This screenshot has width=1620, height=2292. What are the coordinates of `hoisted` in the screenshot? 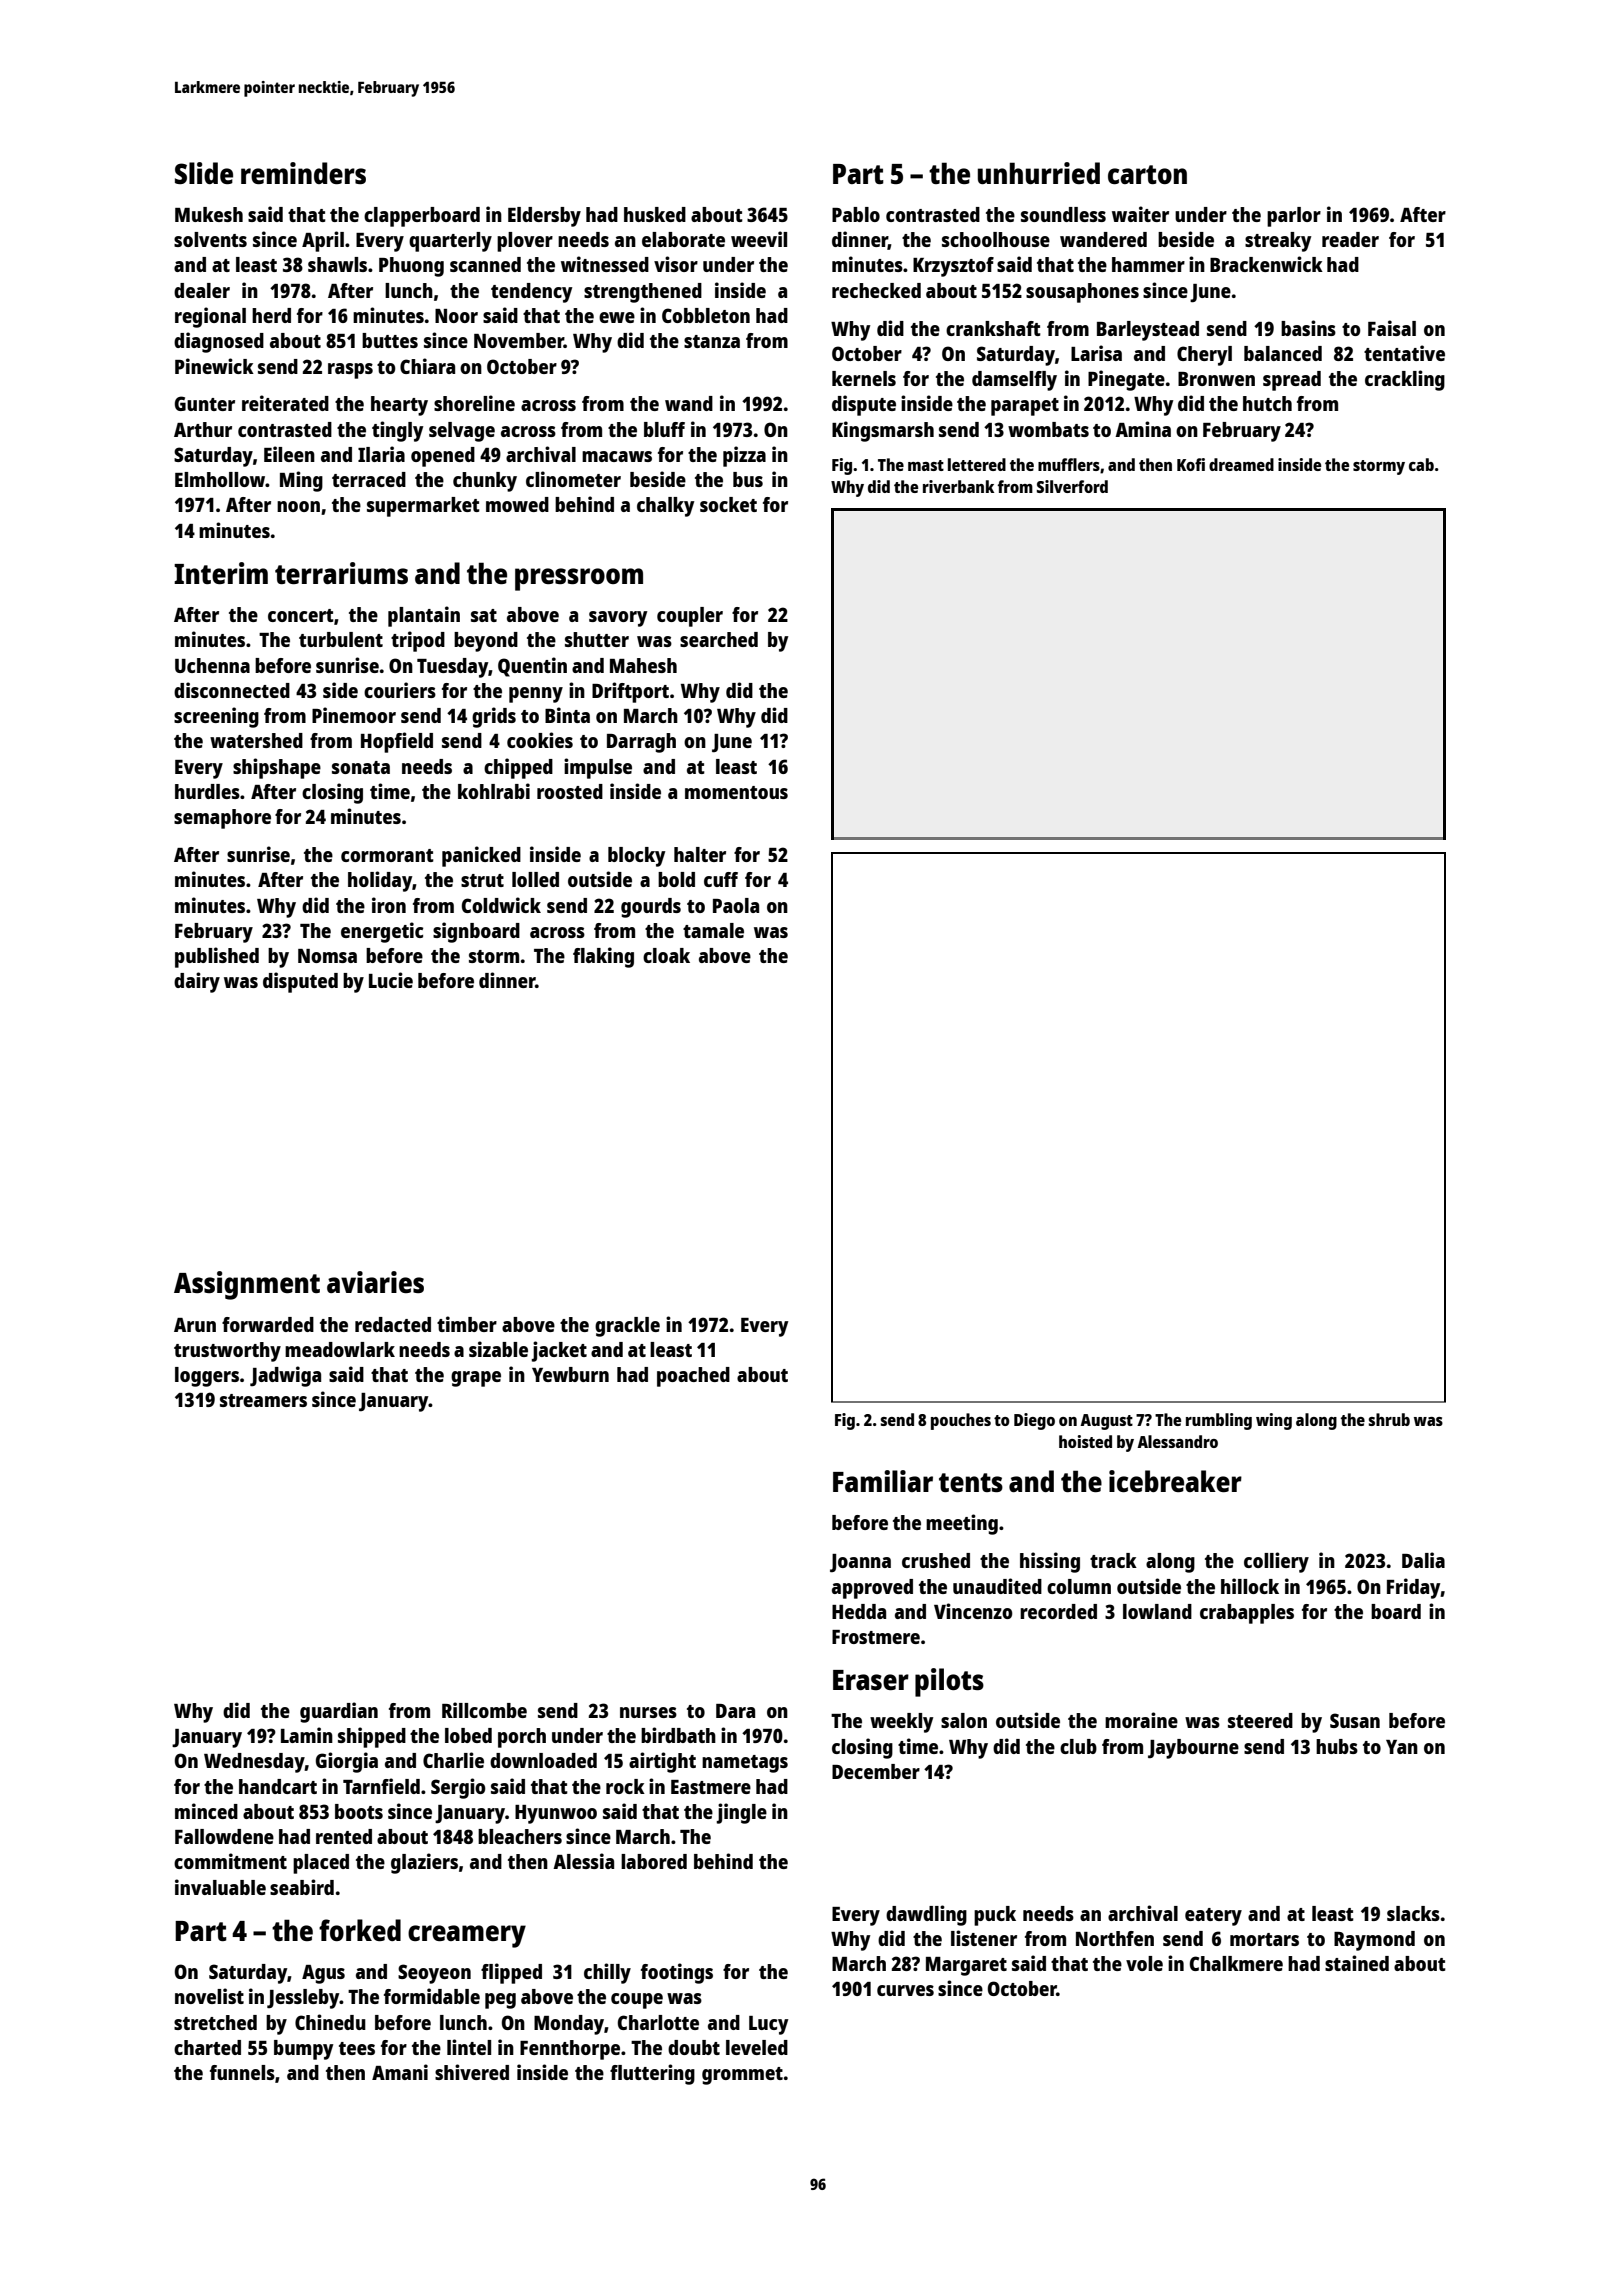 It's located at (1085, 1441).
